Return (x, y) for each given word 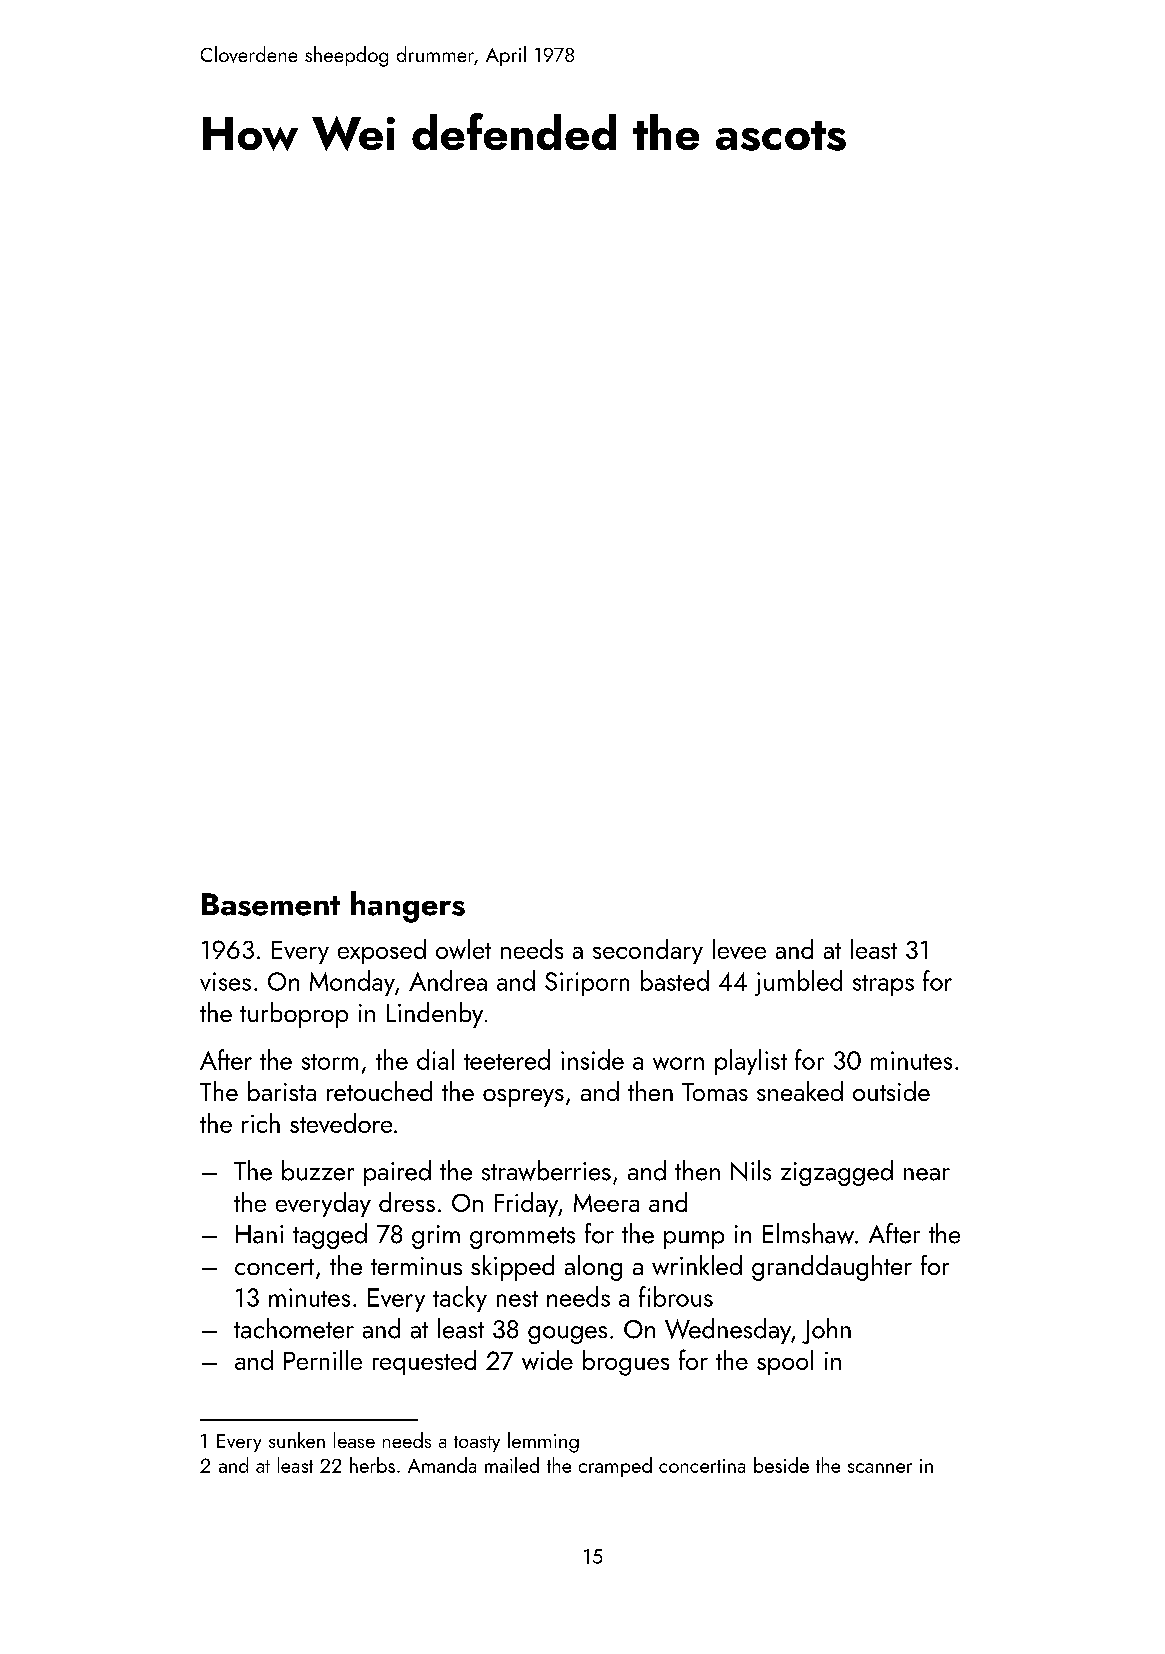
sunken (297, 1440)
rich (261, 1123)
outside (891, 1091)
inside (592, 1059)
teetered (507, 1059)
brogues (626, 1363)
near (927, 1174)
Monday (352, 983)
